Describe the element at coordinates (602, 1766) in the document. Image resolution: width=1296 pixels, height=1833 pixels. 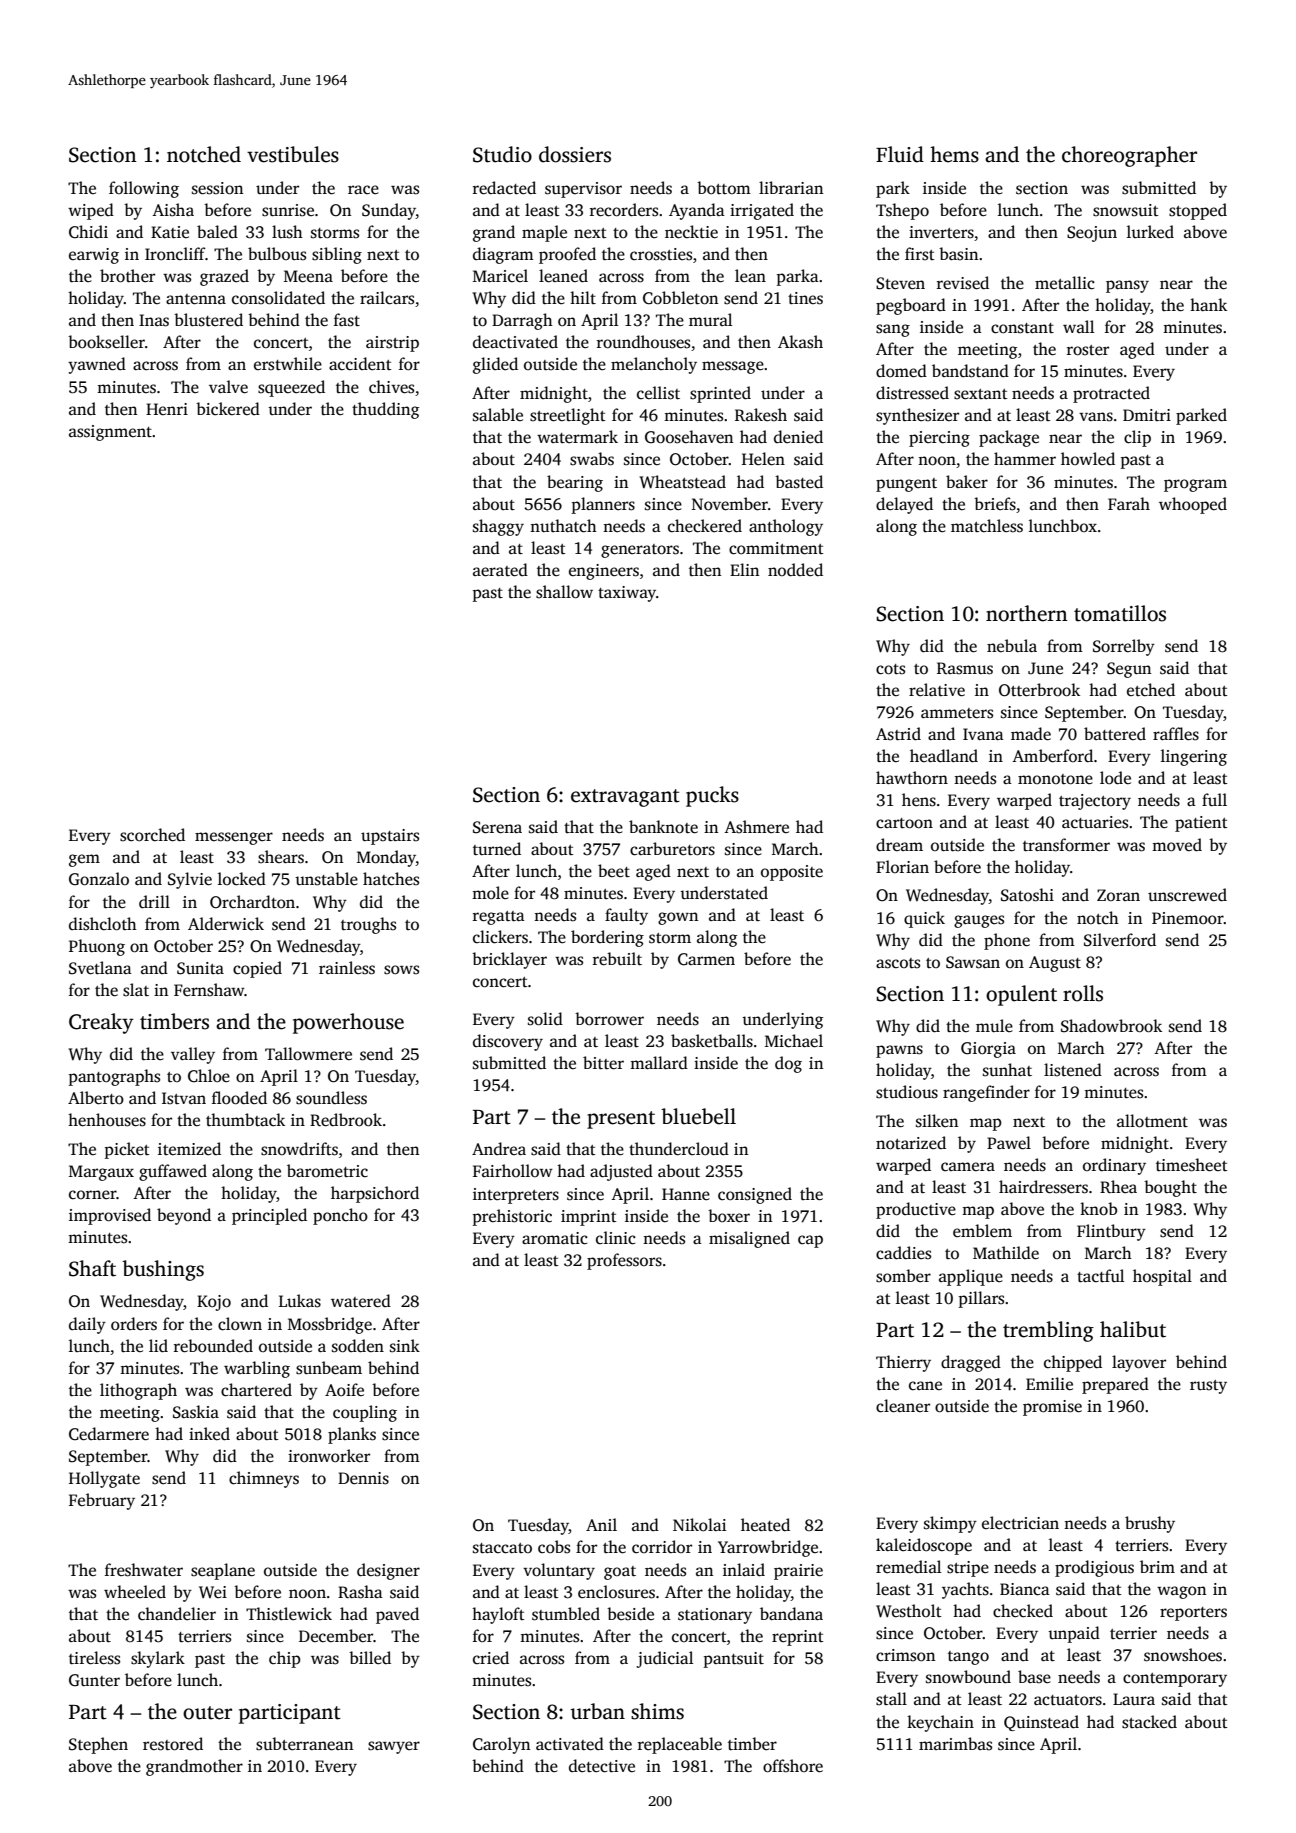
I see `detective` at that location.
